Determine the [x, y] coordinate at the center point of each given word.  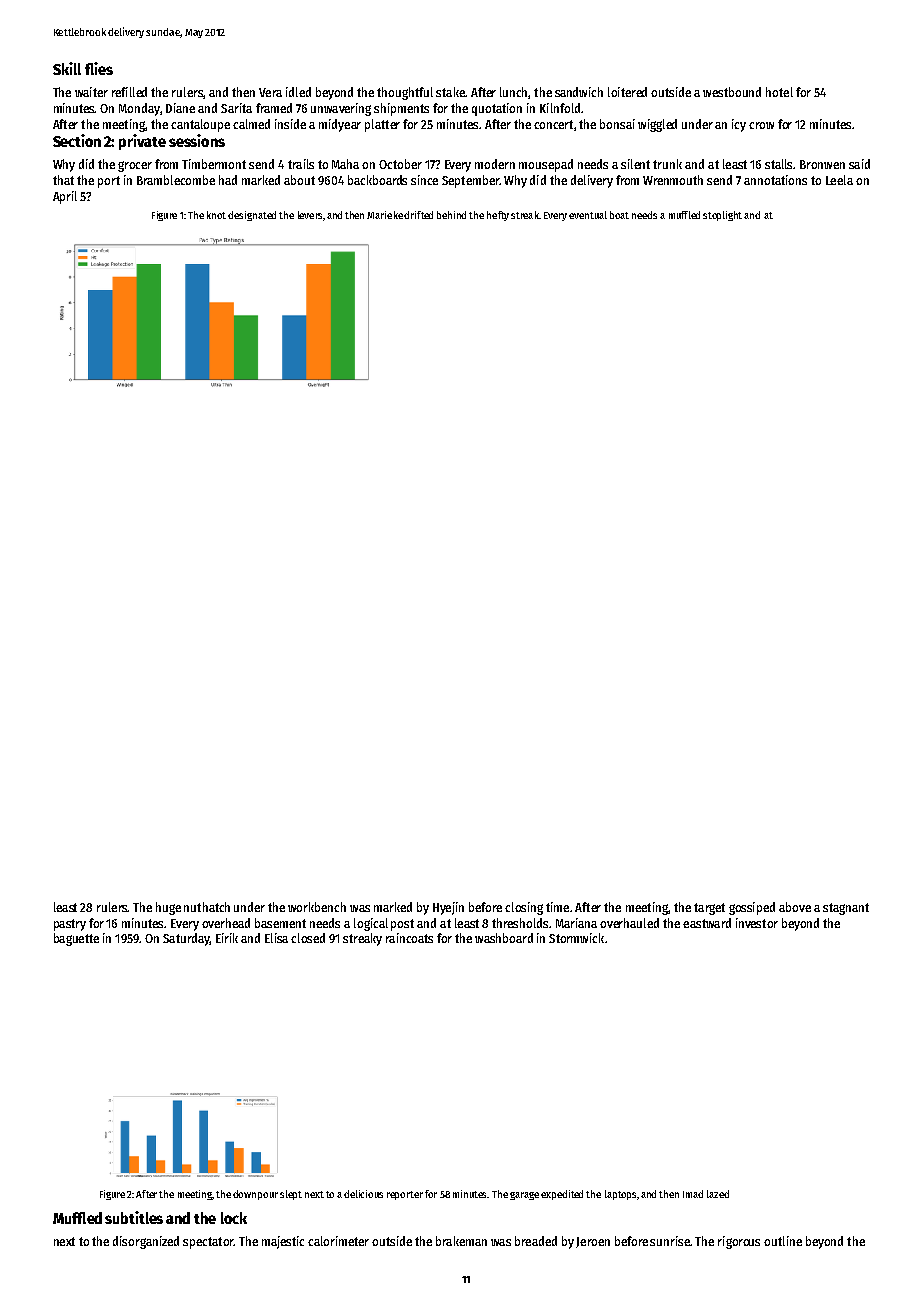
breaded [536, 1241]
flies [99, 68]
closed [308, 938]
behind [451, 215]
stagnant [846, 909]
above [795, 907]
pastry [70, 925]
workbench [317, 907]
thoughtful [405, 93]
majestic [283, 1242]
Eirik [227, 938]
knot [216, 215]
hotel [779, 92]
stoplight [722, 216]
